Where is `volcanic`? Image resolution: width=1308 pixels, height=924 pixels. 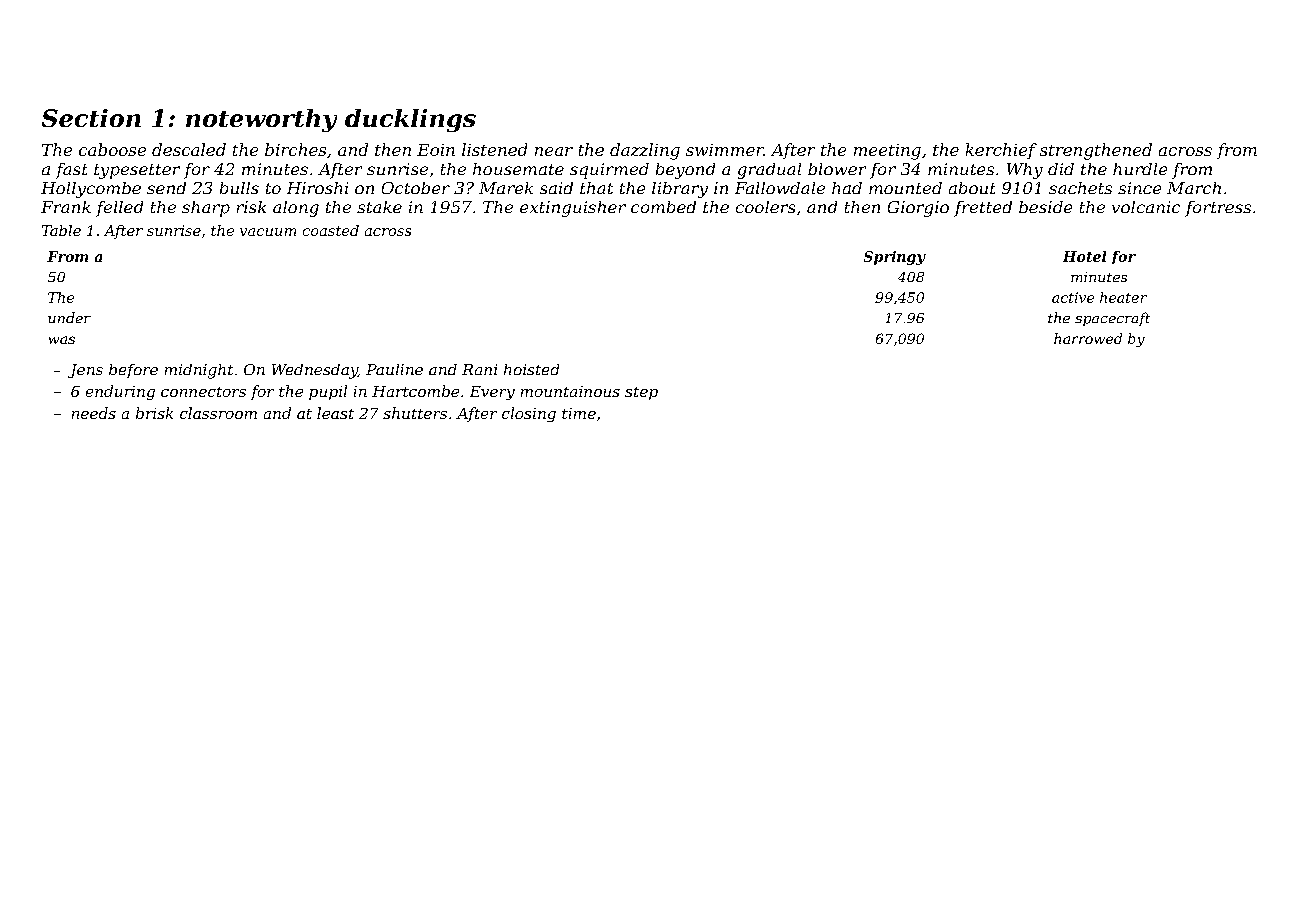 volcanic is located at coordinates (1146, 207).
